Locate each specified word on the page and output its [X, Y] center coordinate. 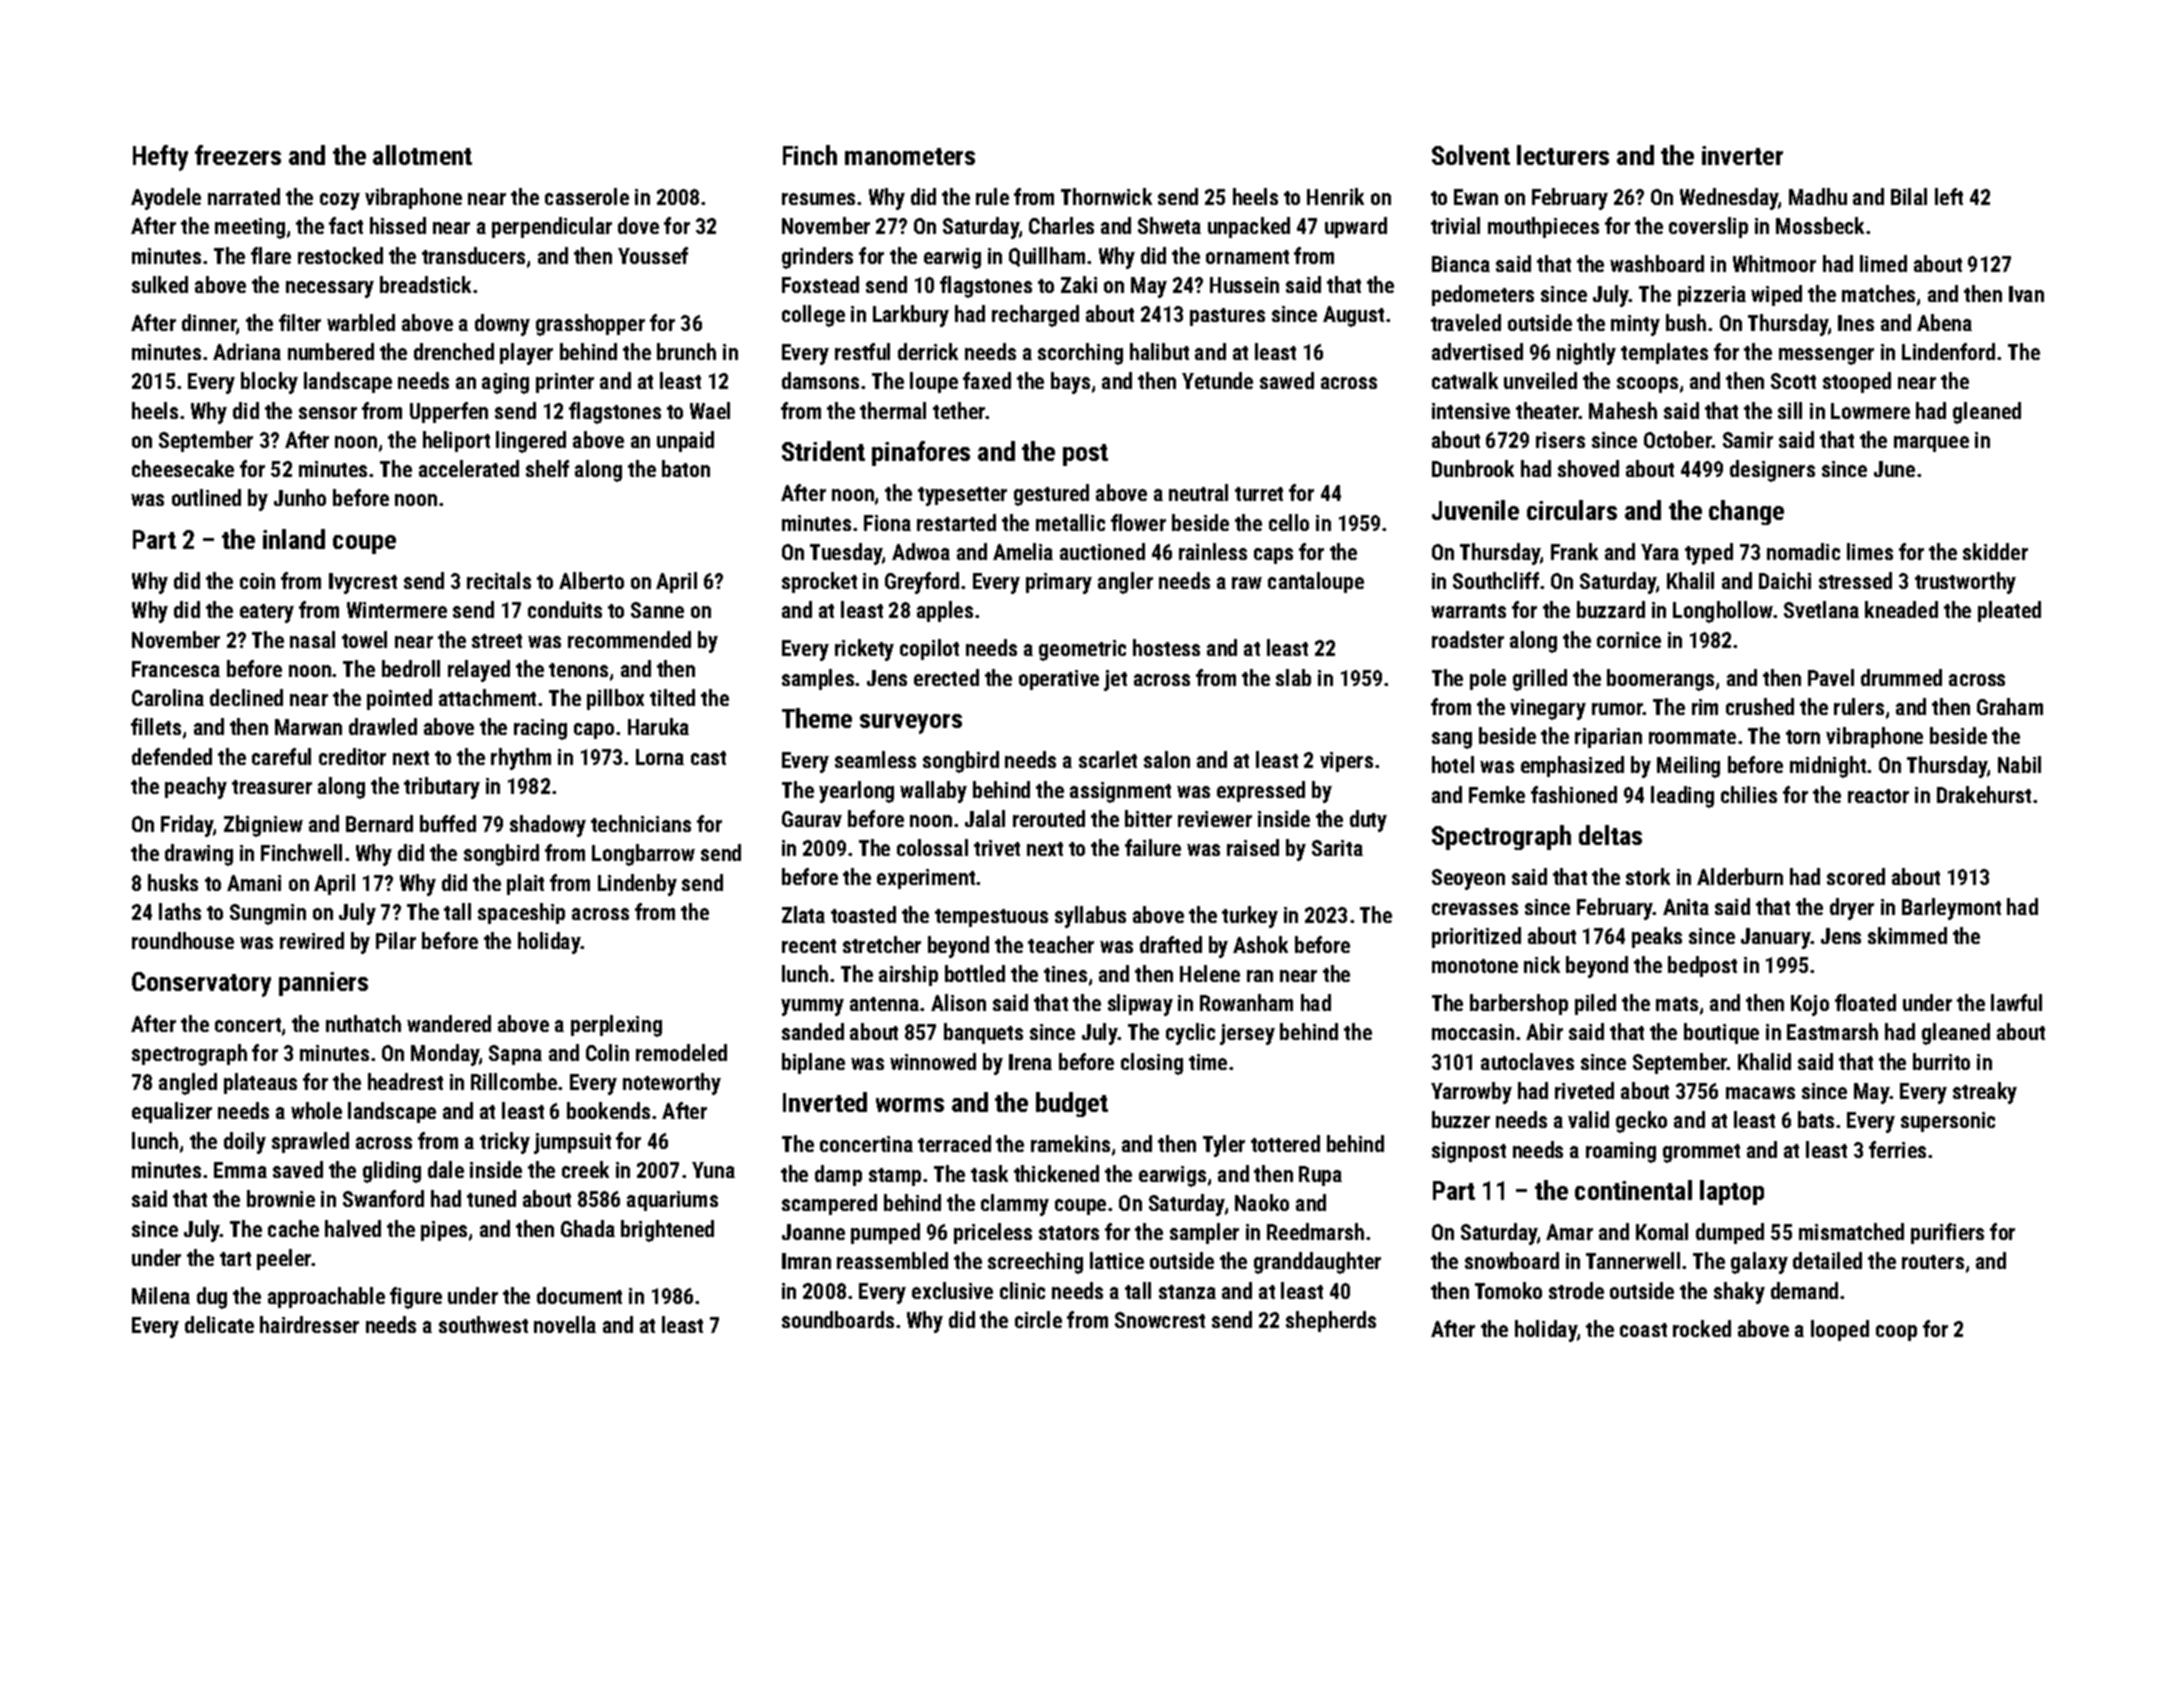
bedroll [411, 668]
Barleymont [1951, 909]
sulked [160, 284]
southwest [483, 1324]
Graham [2010, 706]
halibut [1159, 351]
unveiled [1540, 380]
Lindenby [637, 885]
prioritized [1476, 937]
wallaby [933, 792]
